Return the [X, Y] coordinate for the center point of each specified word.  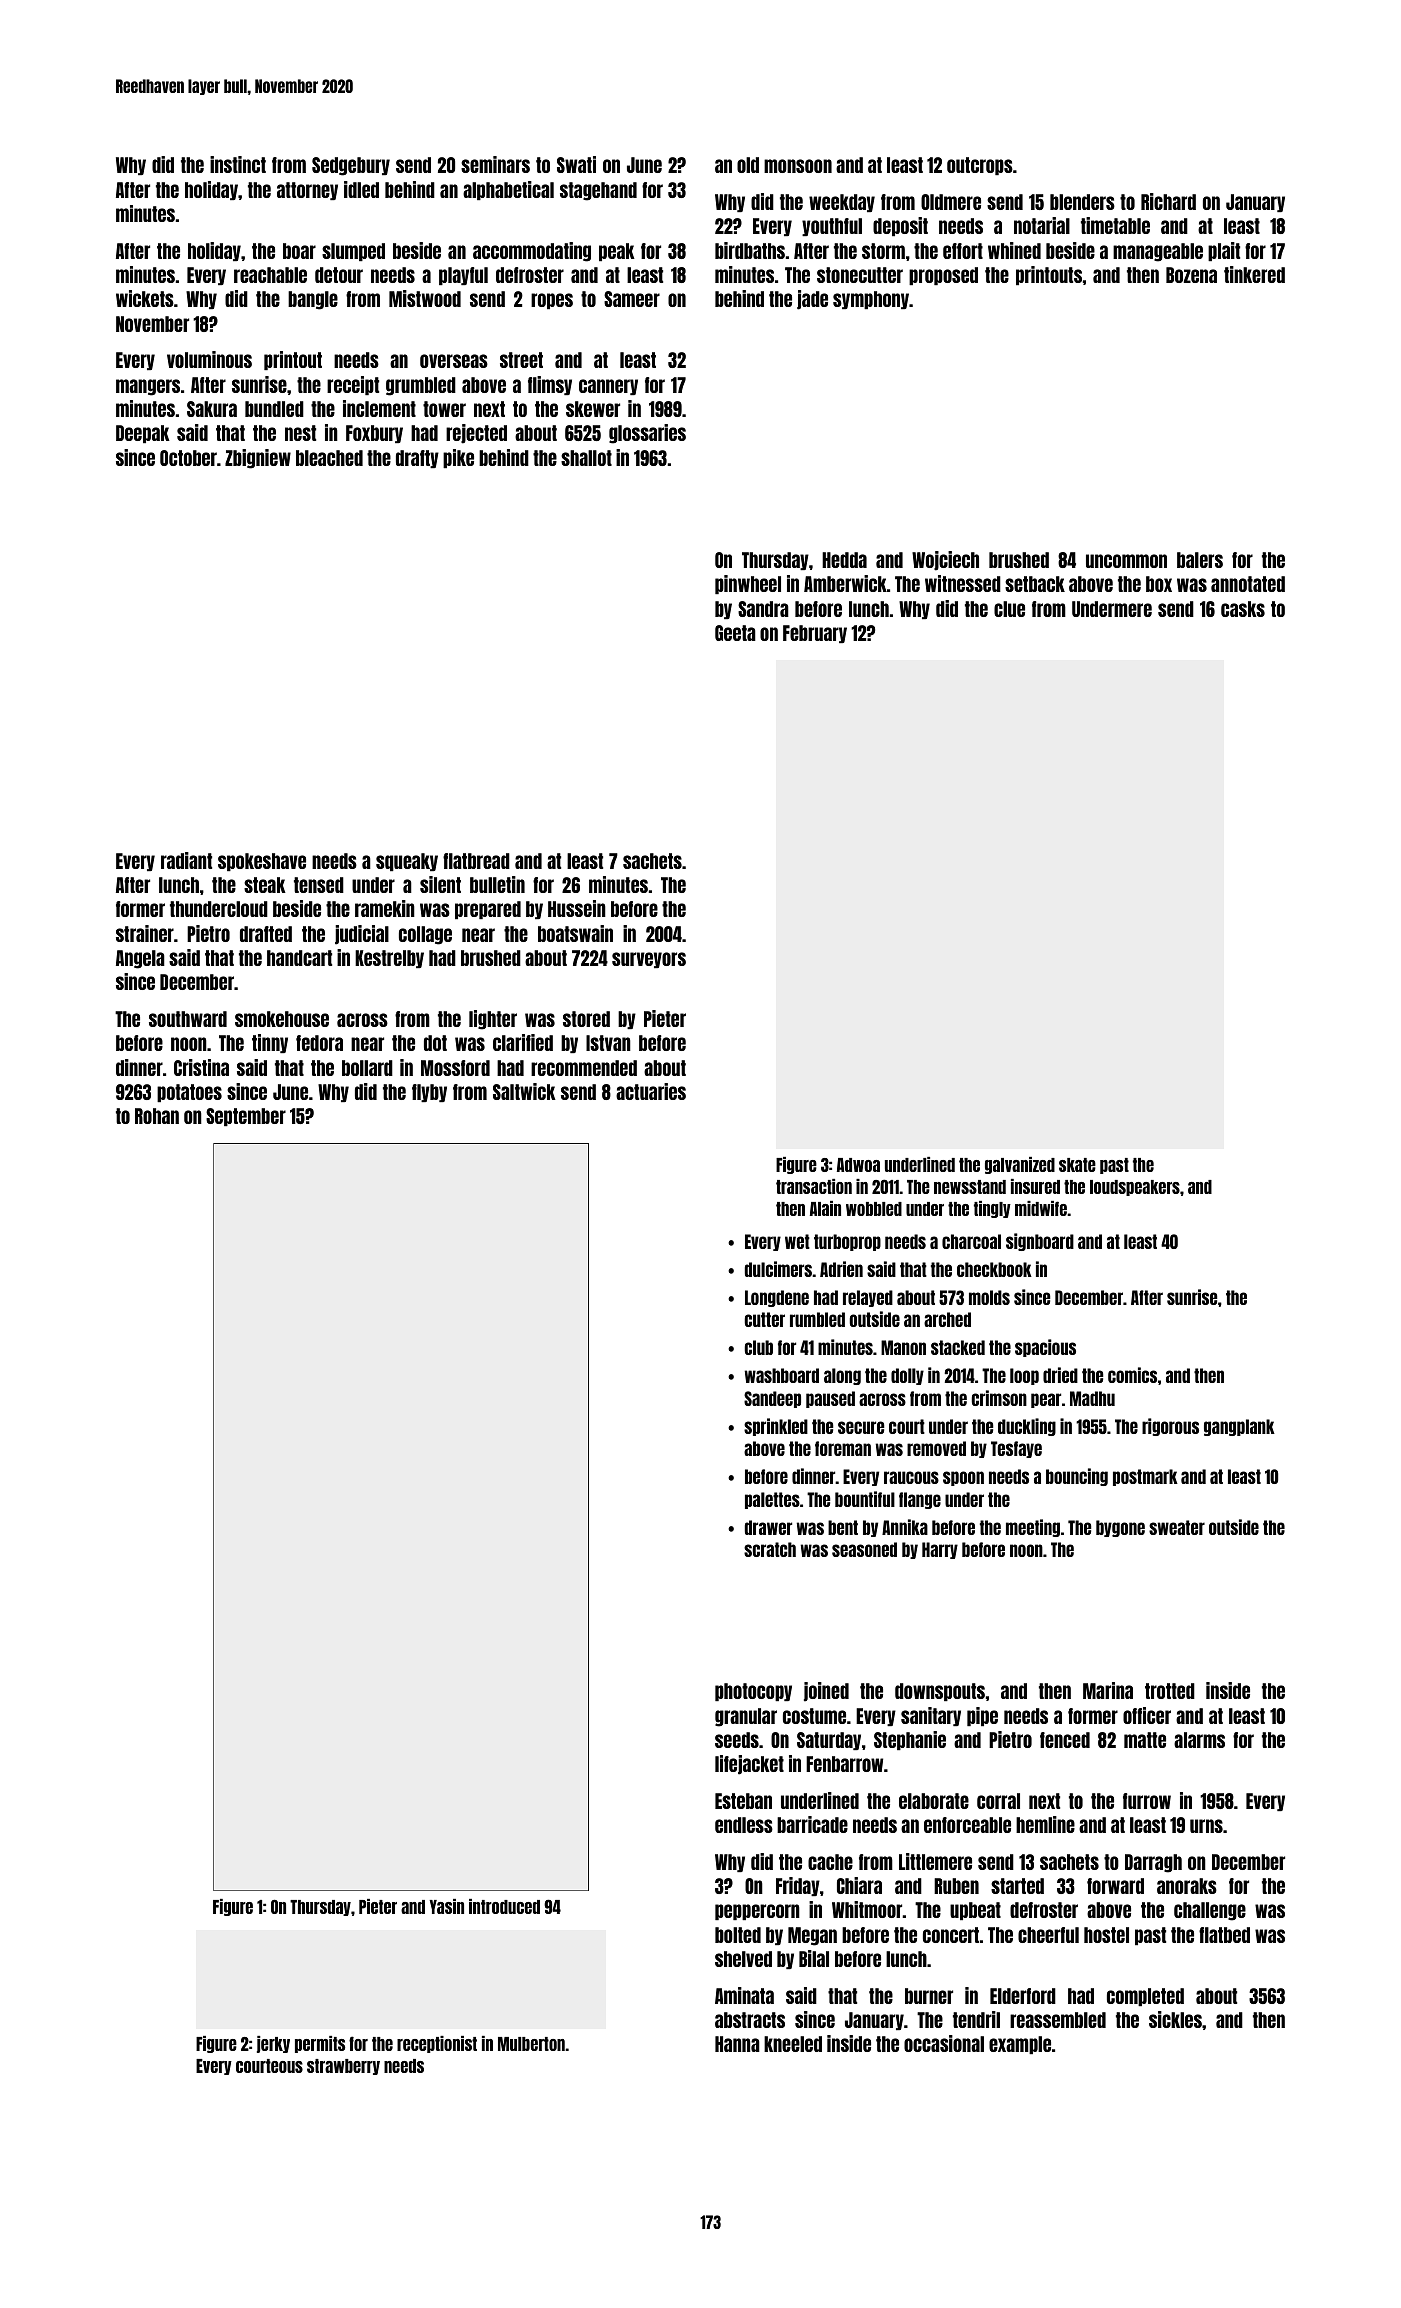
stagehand [598, 191]
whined [1014, 250]
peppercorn [757, 1912]
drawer [768, 1527]
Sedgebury [351, 166]
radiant [186, 860]
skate [1077, 1165]
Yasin [446, 1906]
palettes [772, 1500]
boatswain [575, 933]
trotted [1170, 1691]
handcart [299, 958]
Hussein [577, 908]
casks [1243, 609]
